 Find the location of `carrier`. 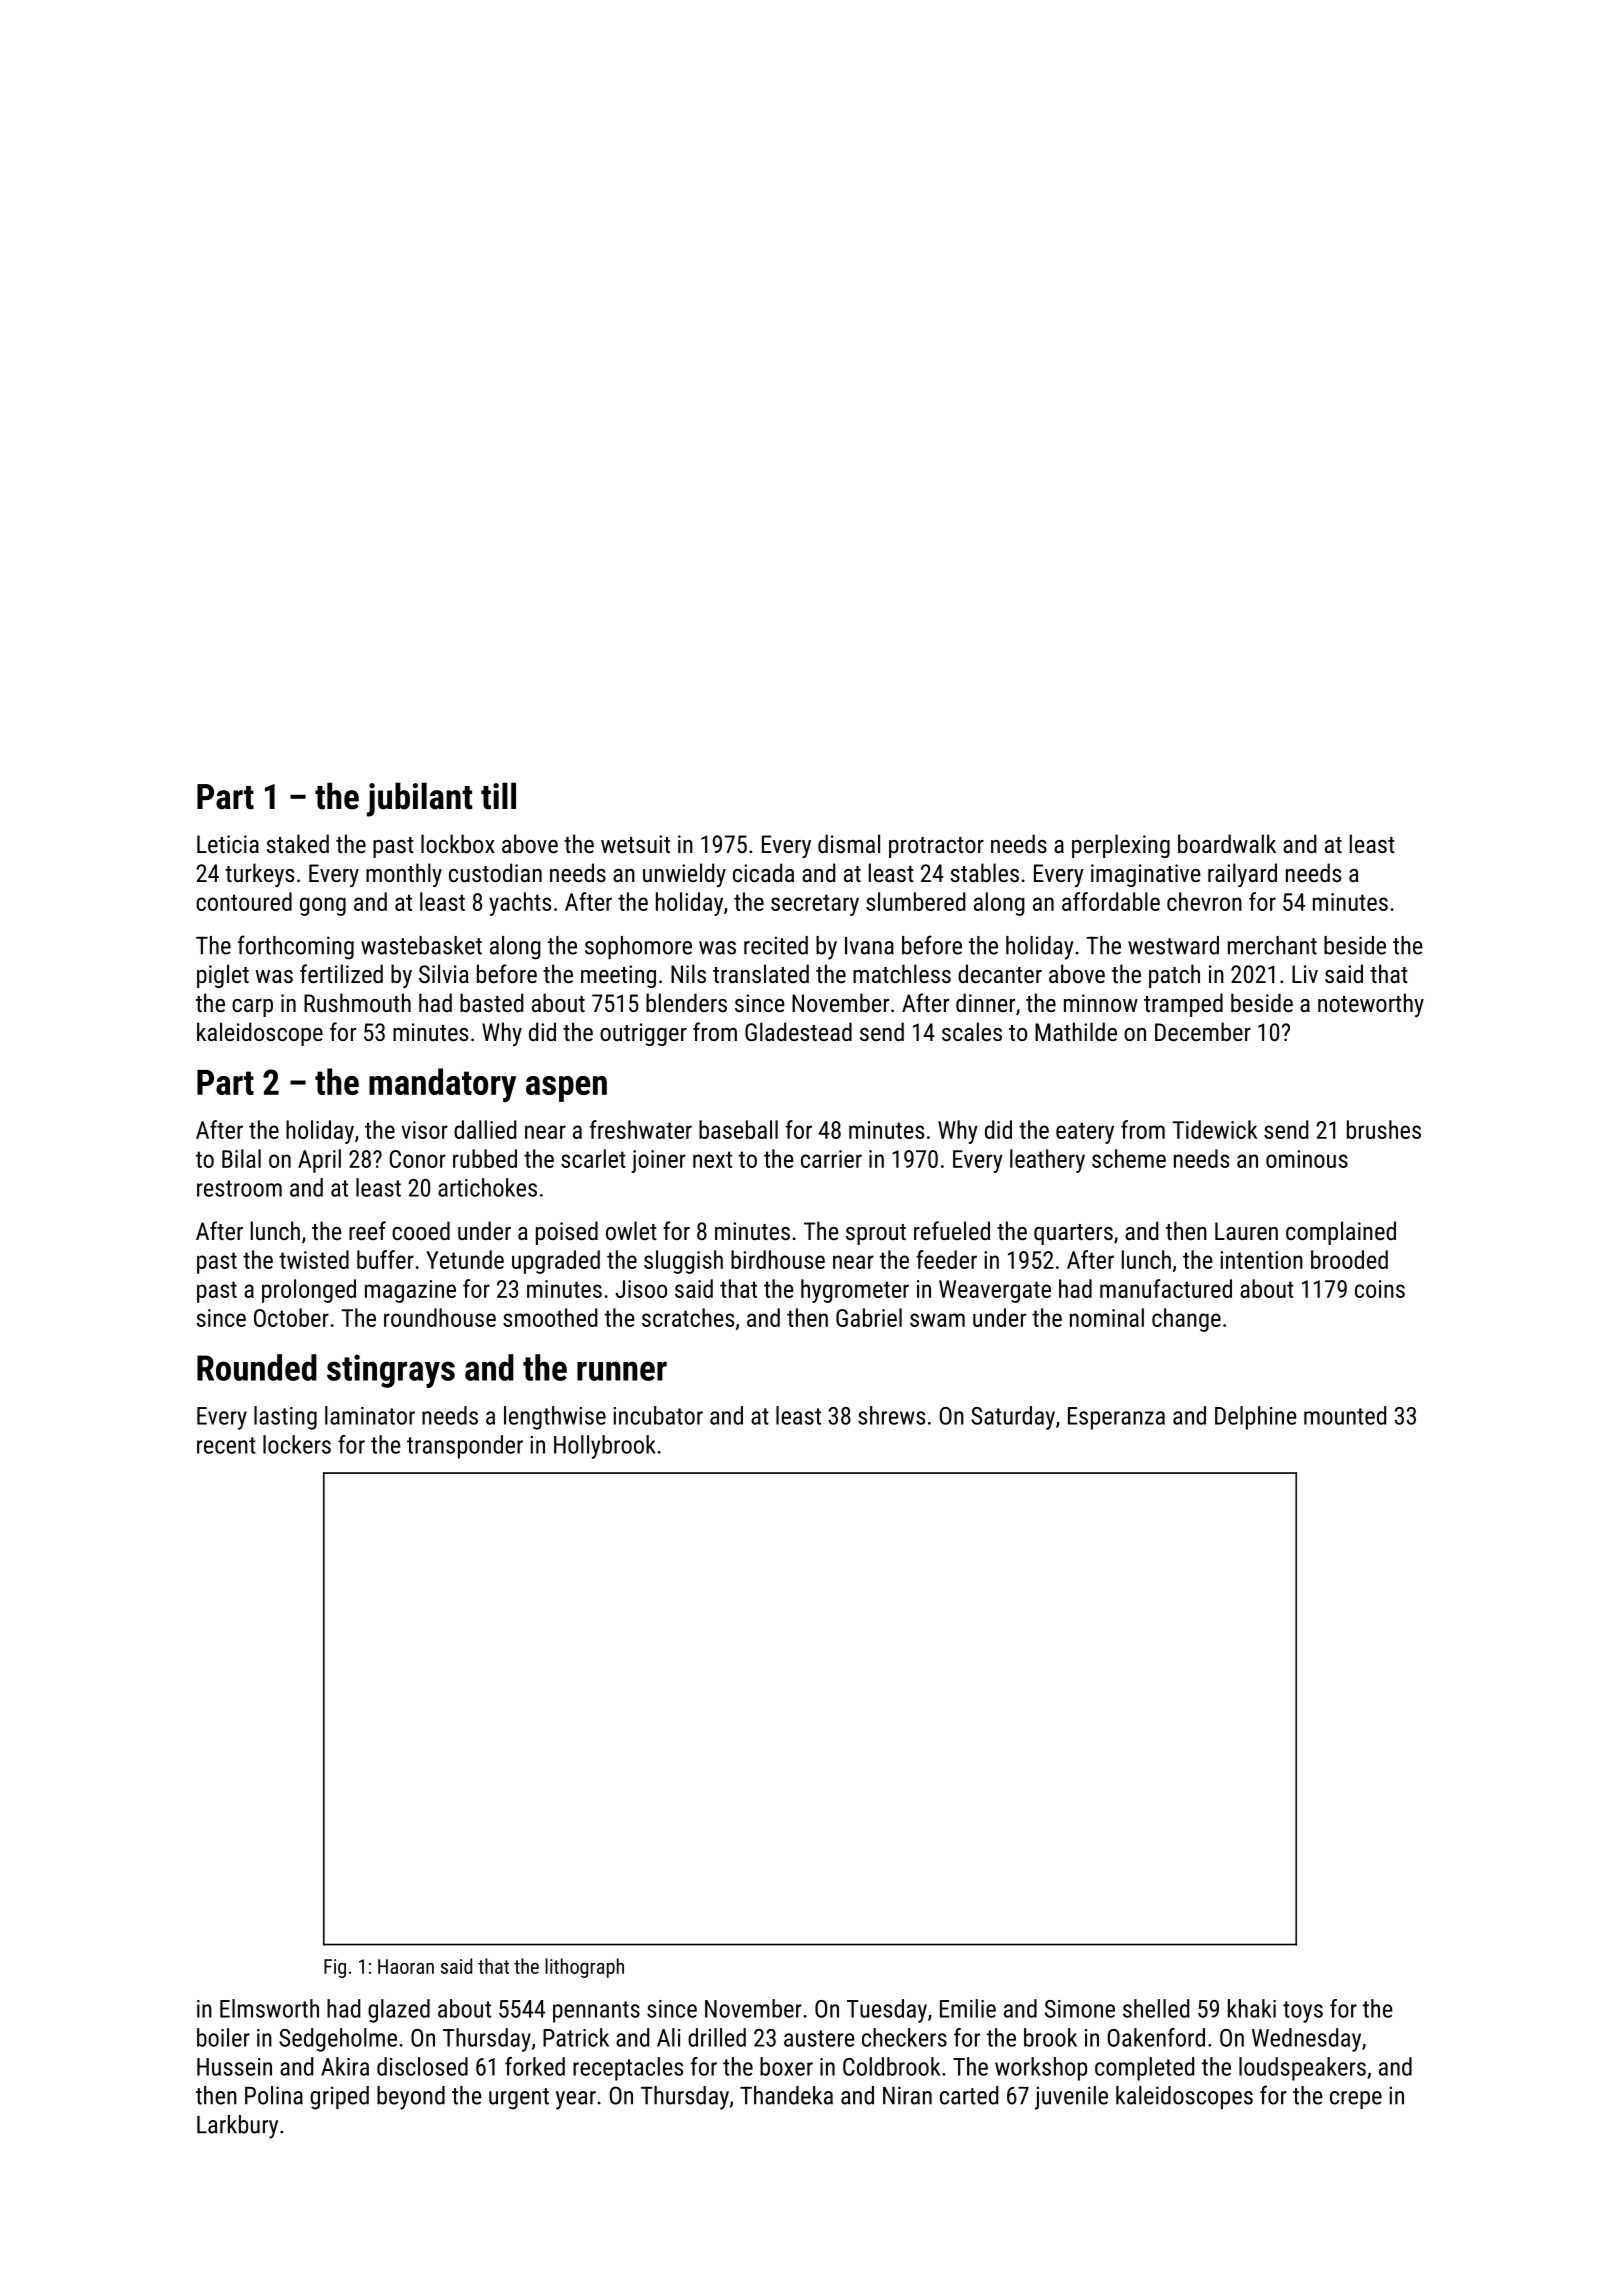

carrier is located at coordinates (831, 1159).
